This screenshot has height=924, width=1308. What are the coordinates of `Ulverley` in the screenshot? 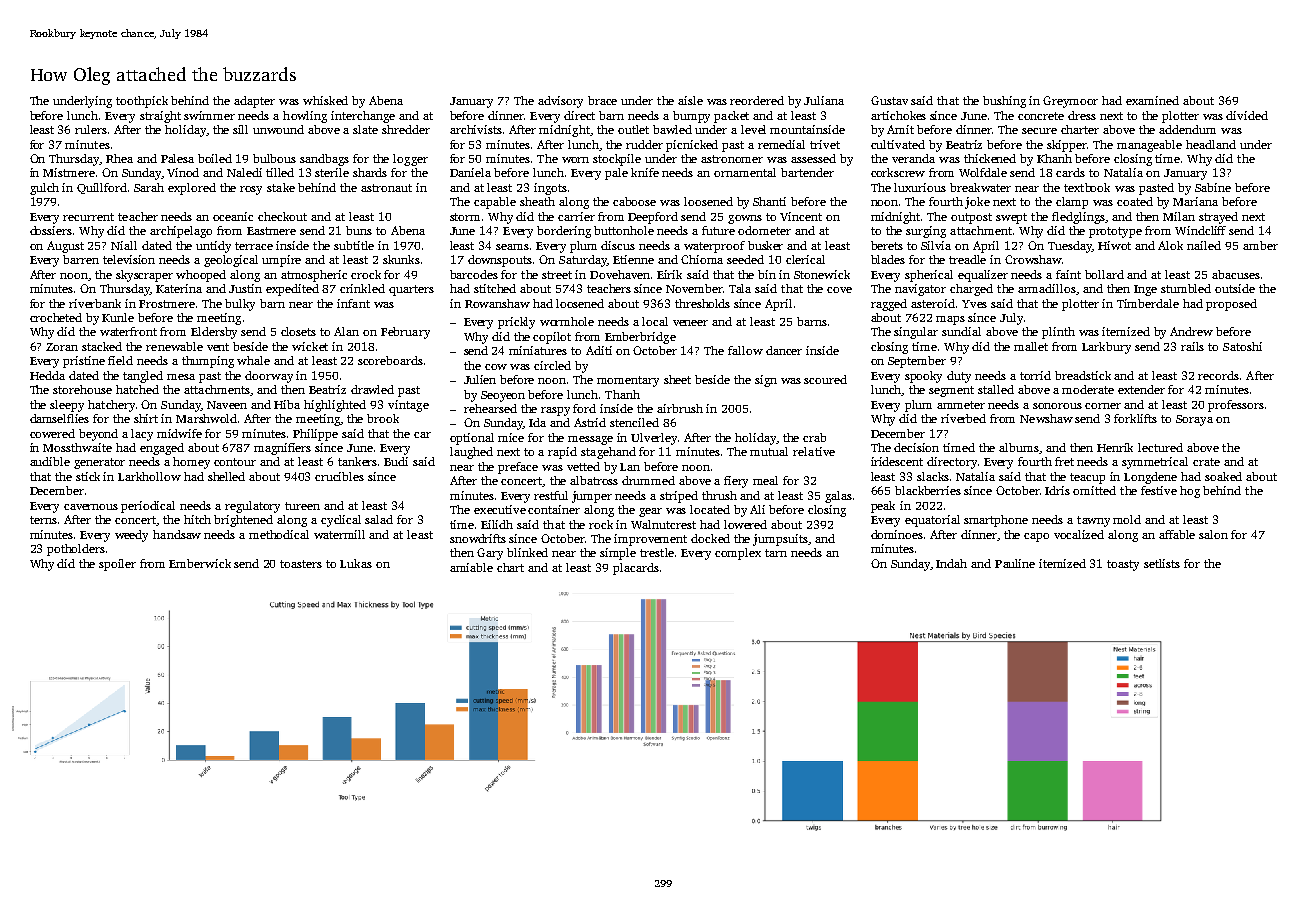 It's located at (654, 439).
